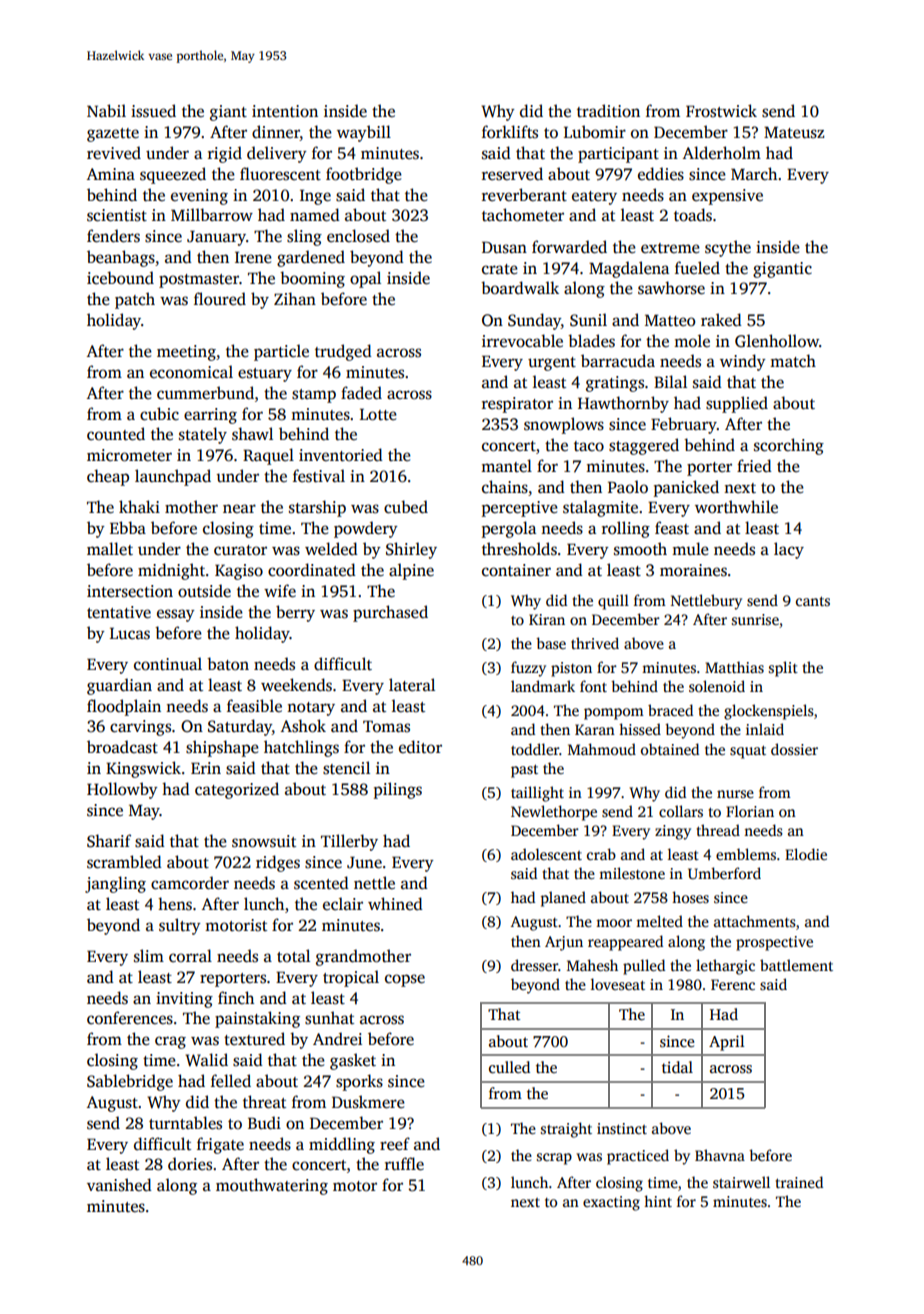 The image size is (924, 1314). What do you see at coordinates (342, 1145) in the image?
I see `middling` at bounding box center [342, 1145].
